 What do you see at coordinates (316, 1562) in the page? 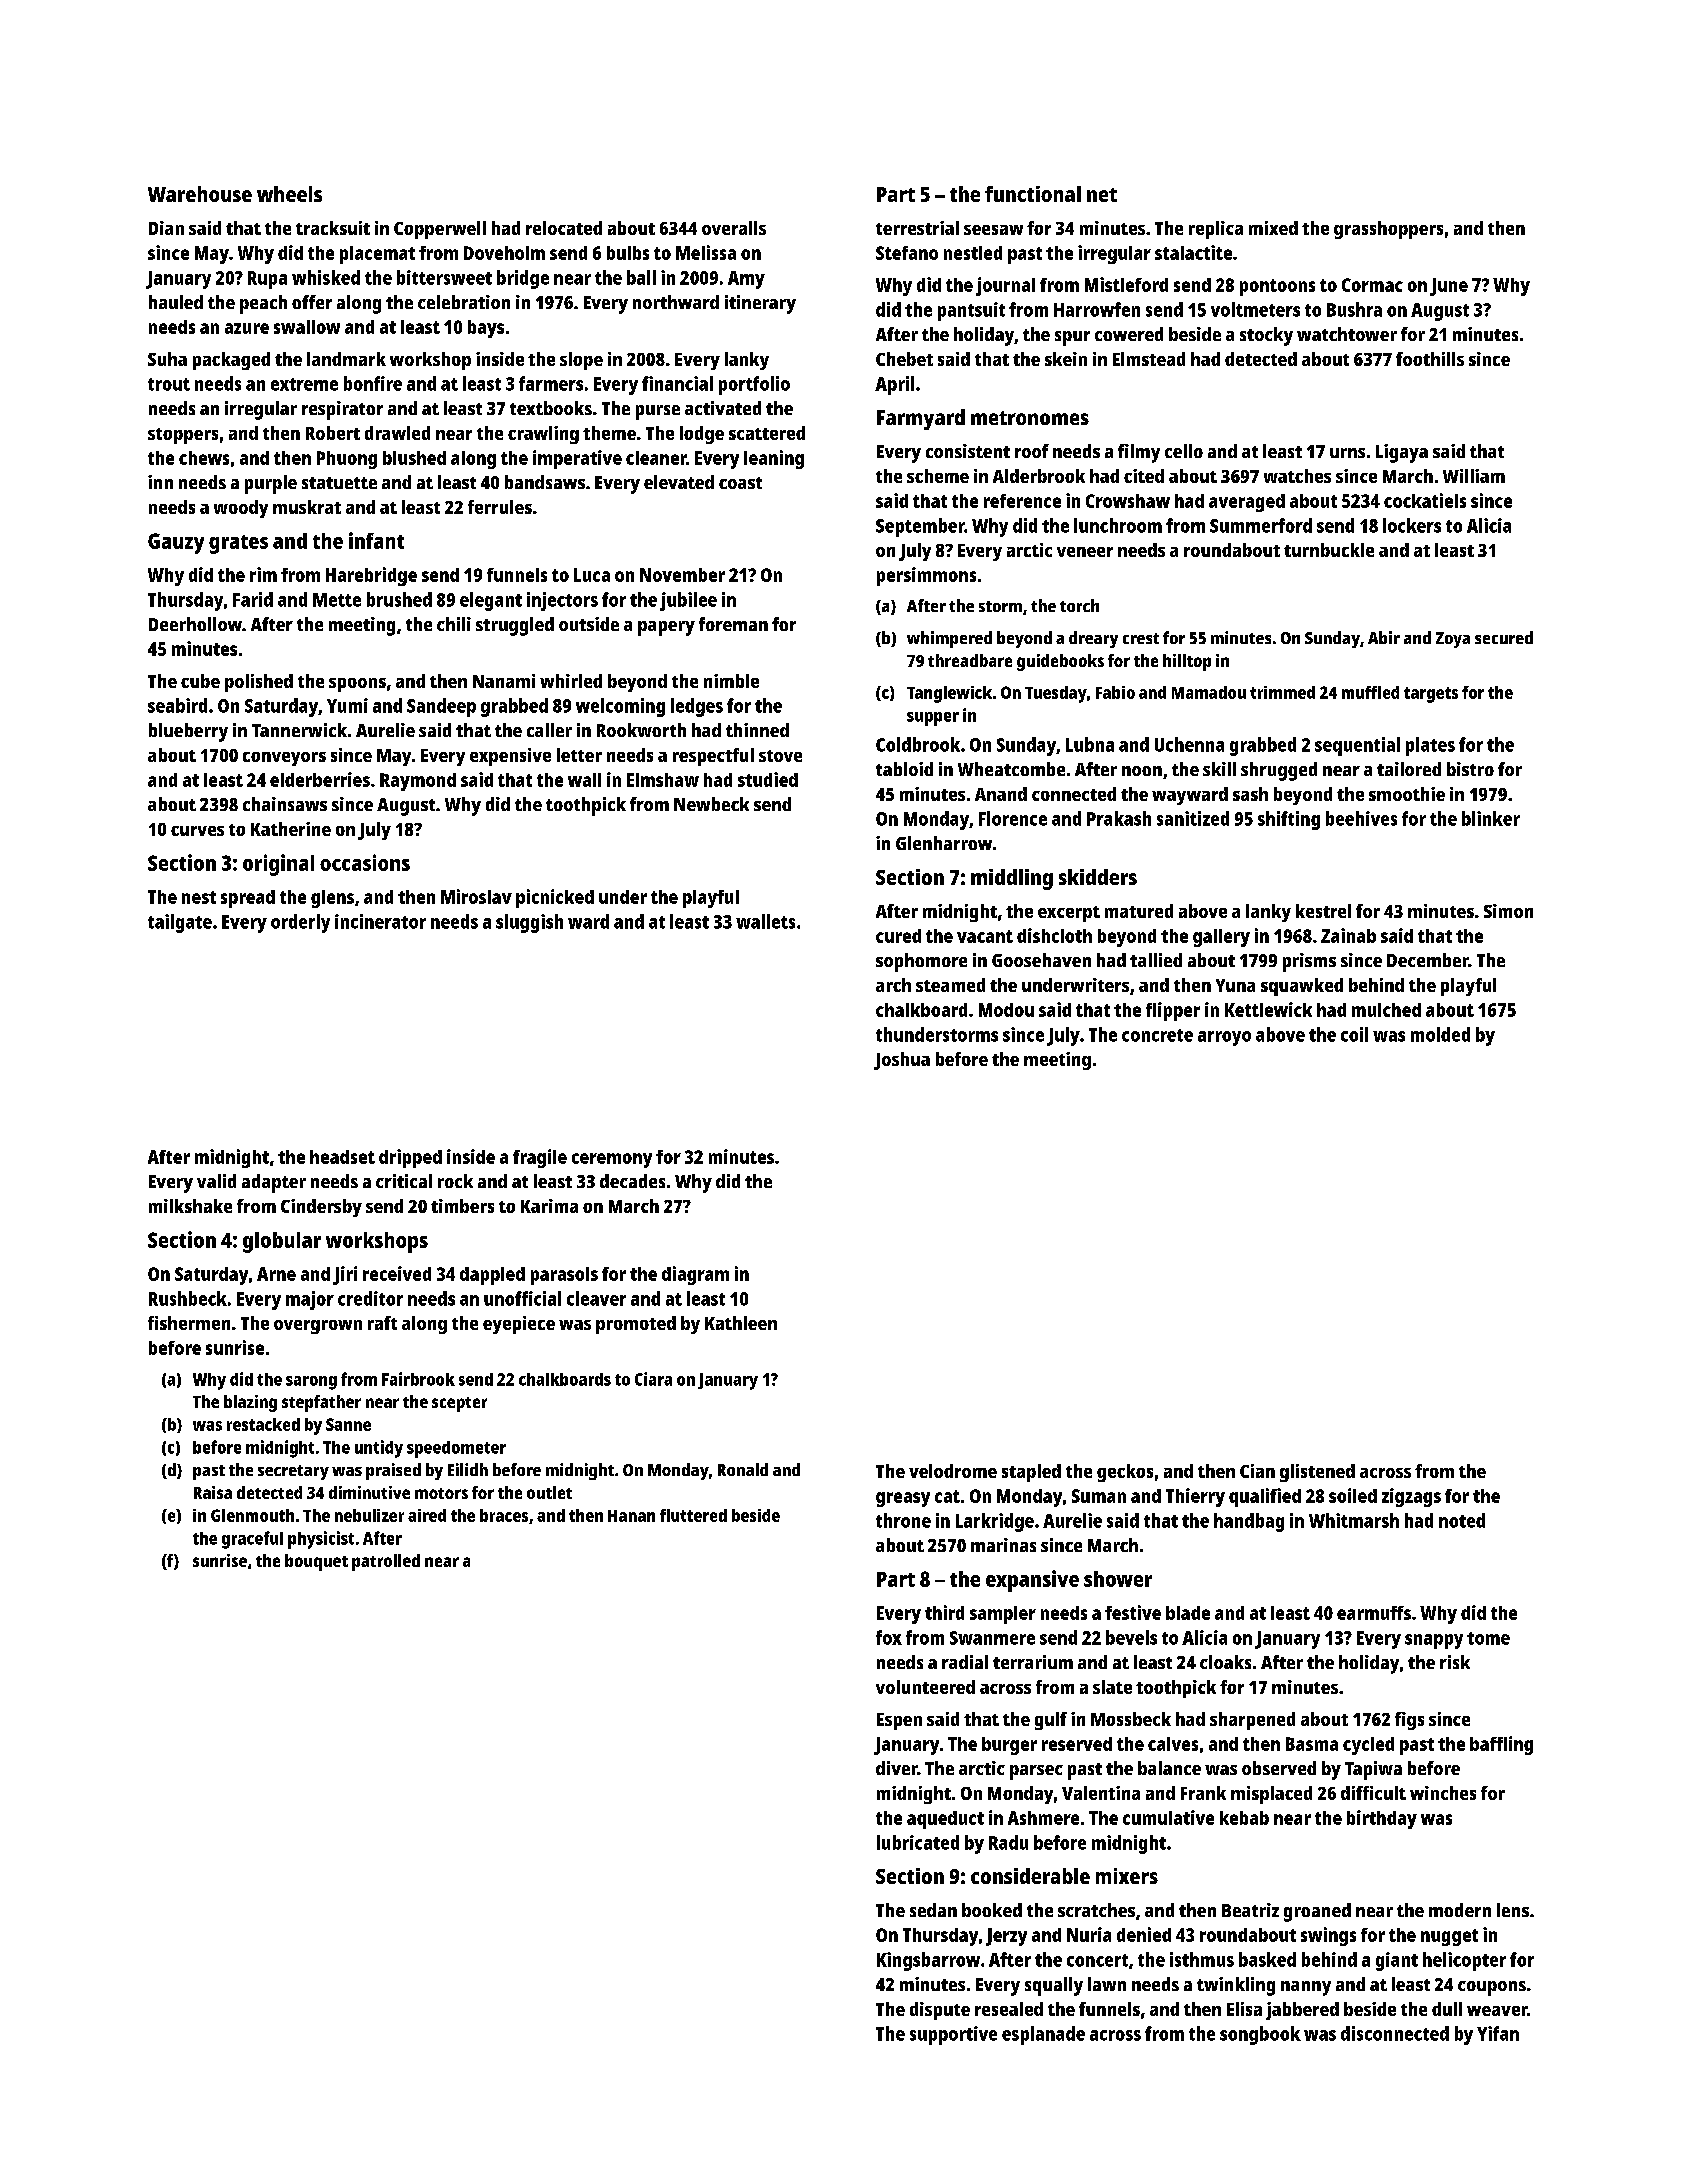
I see `bouquet` at bounding box center [316, 1562].
